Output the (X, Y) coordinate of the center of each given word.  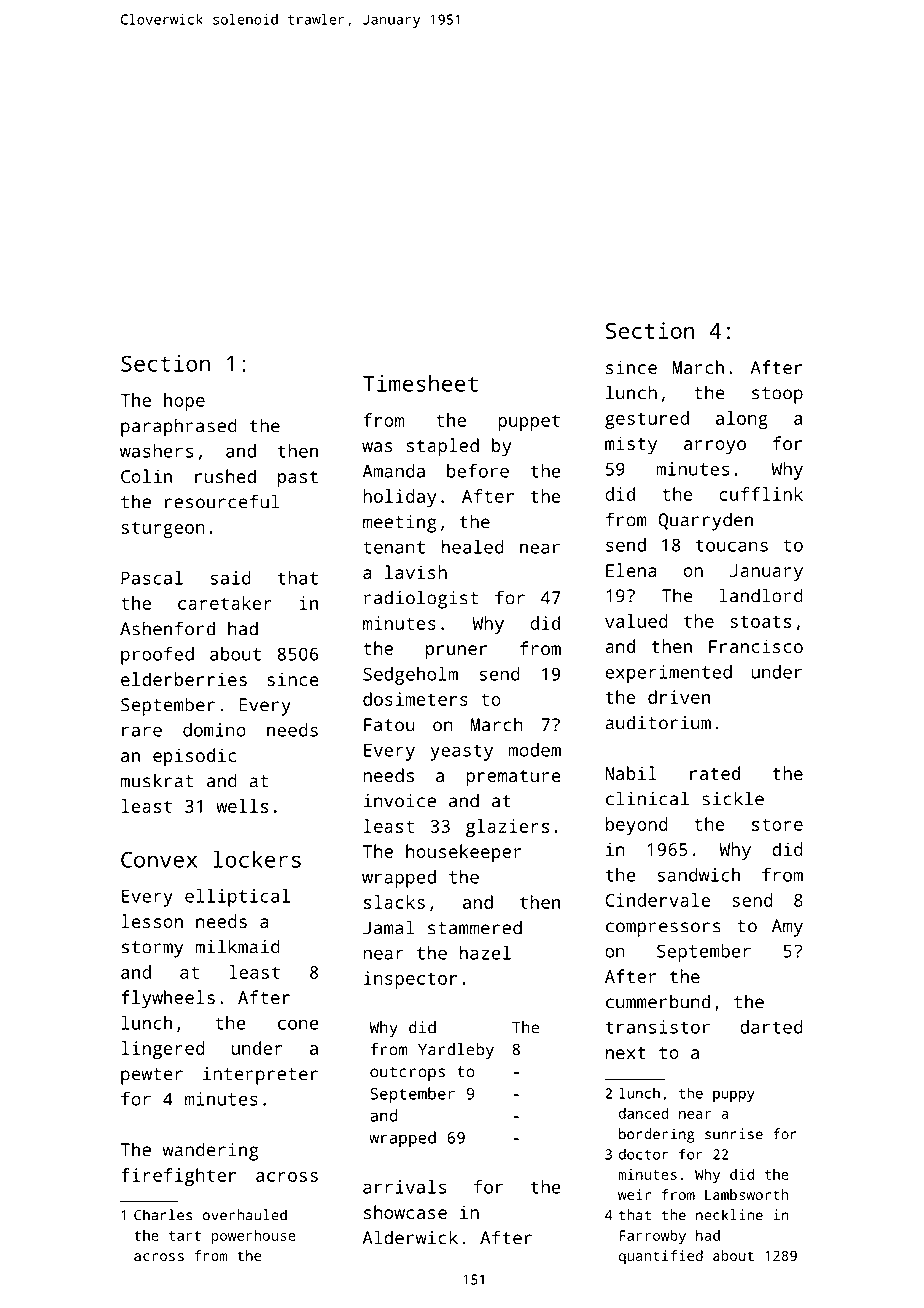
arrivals (404, 1187)
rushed (225, 476)
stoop (777, 395)
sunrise (734, 1134)
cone (298, 1024)
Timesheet (420, 383)
